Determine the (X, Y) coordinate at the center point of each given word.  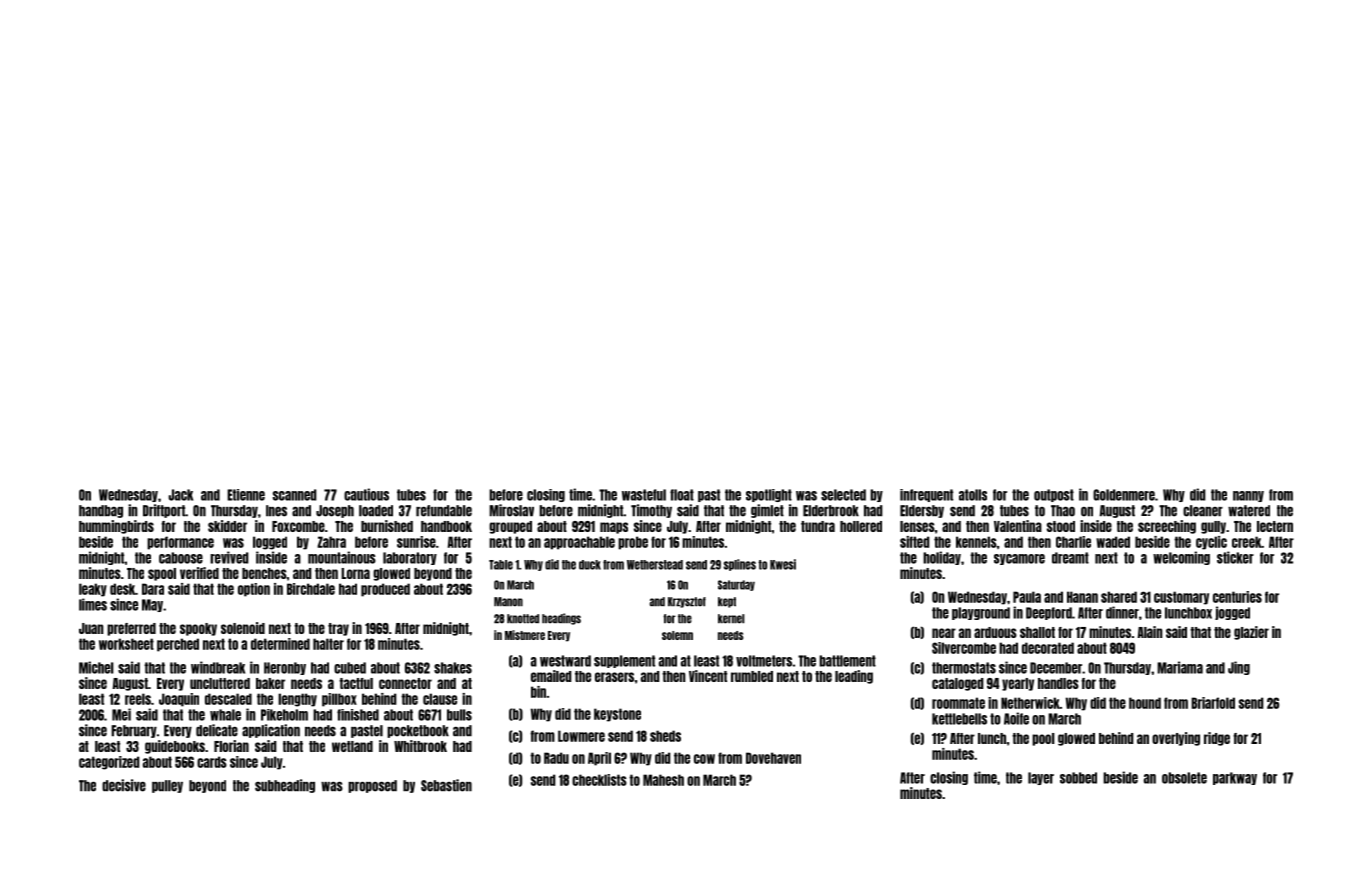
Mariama (1180, 667)
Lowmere (581, 736)
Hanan (1082, 597)
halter (328, 644)
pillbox (339, 700)
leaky (93, 590)
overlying (1176, 739)
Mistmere (525, 635)
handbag (101, 511)
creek (1247, 542)
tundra (818, 526)
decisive (124, 785)
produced (385, 590)
